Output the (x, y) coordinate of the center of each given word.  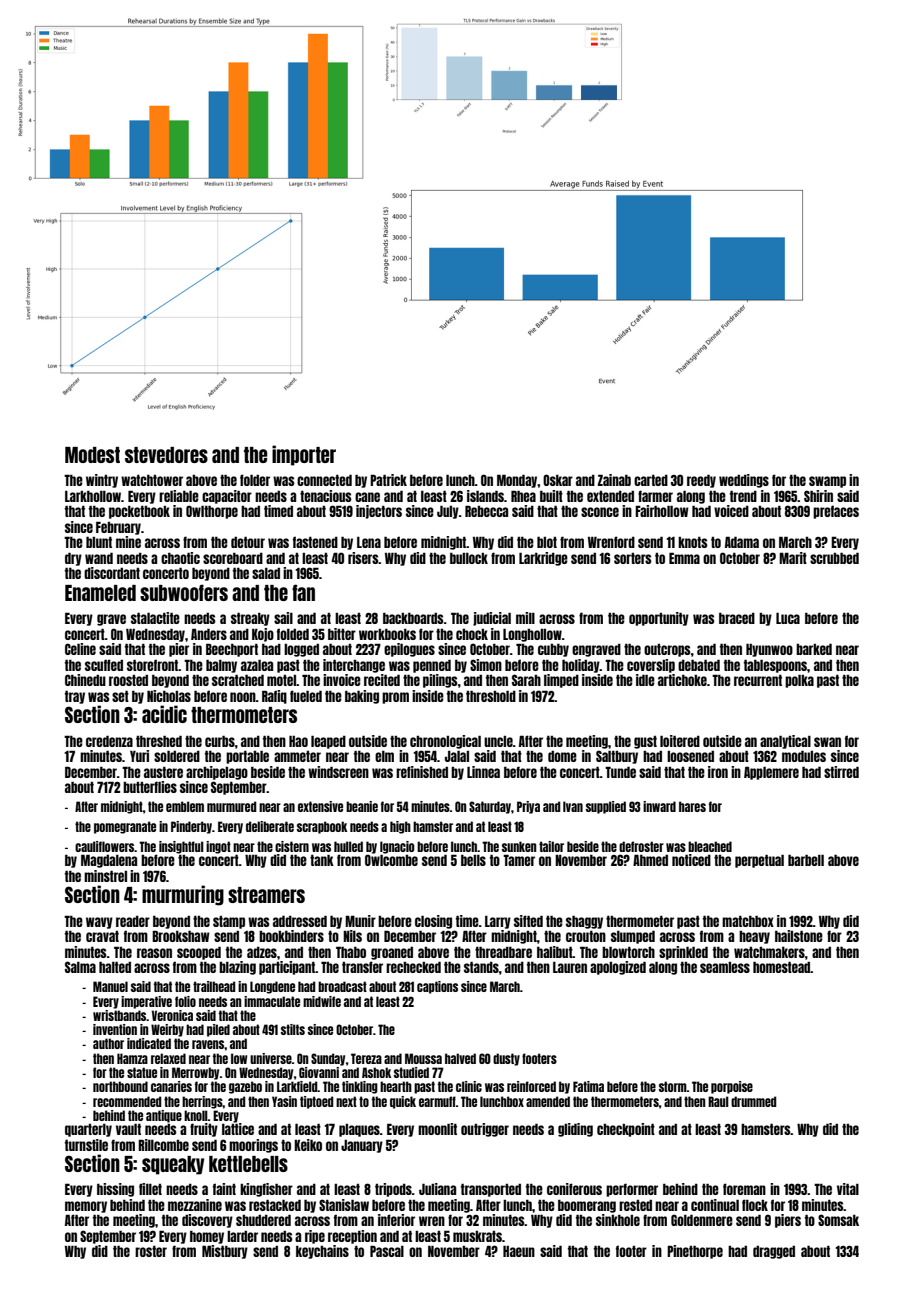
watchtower (152, 480)
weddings (744, 481)
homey (207, 1237)
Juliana (437, 1189)
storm (673, 1086)
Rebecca (486, 511)
